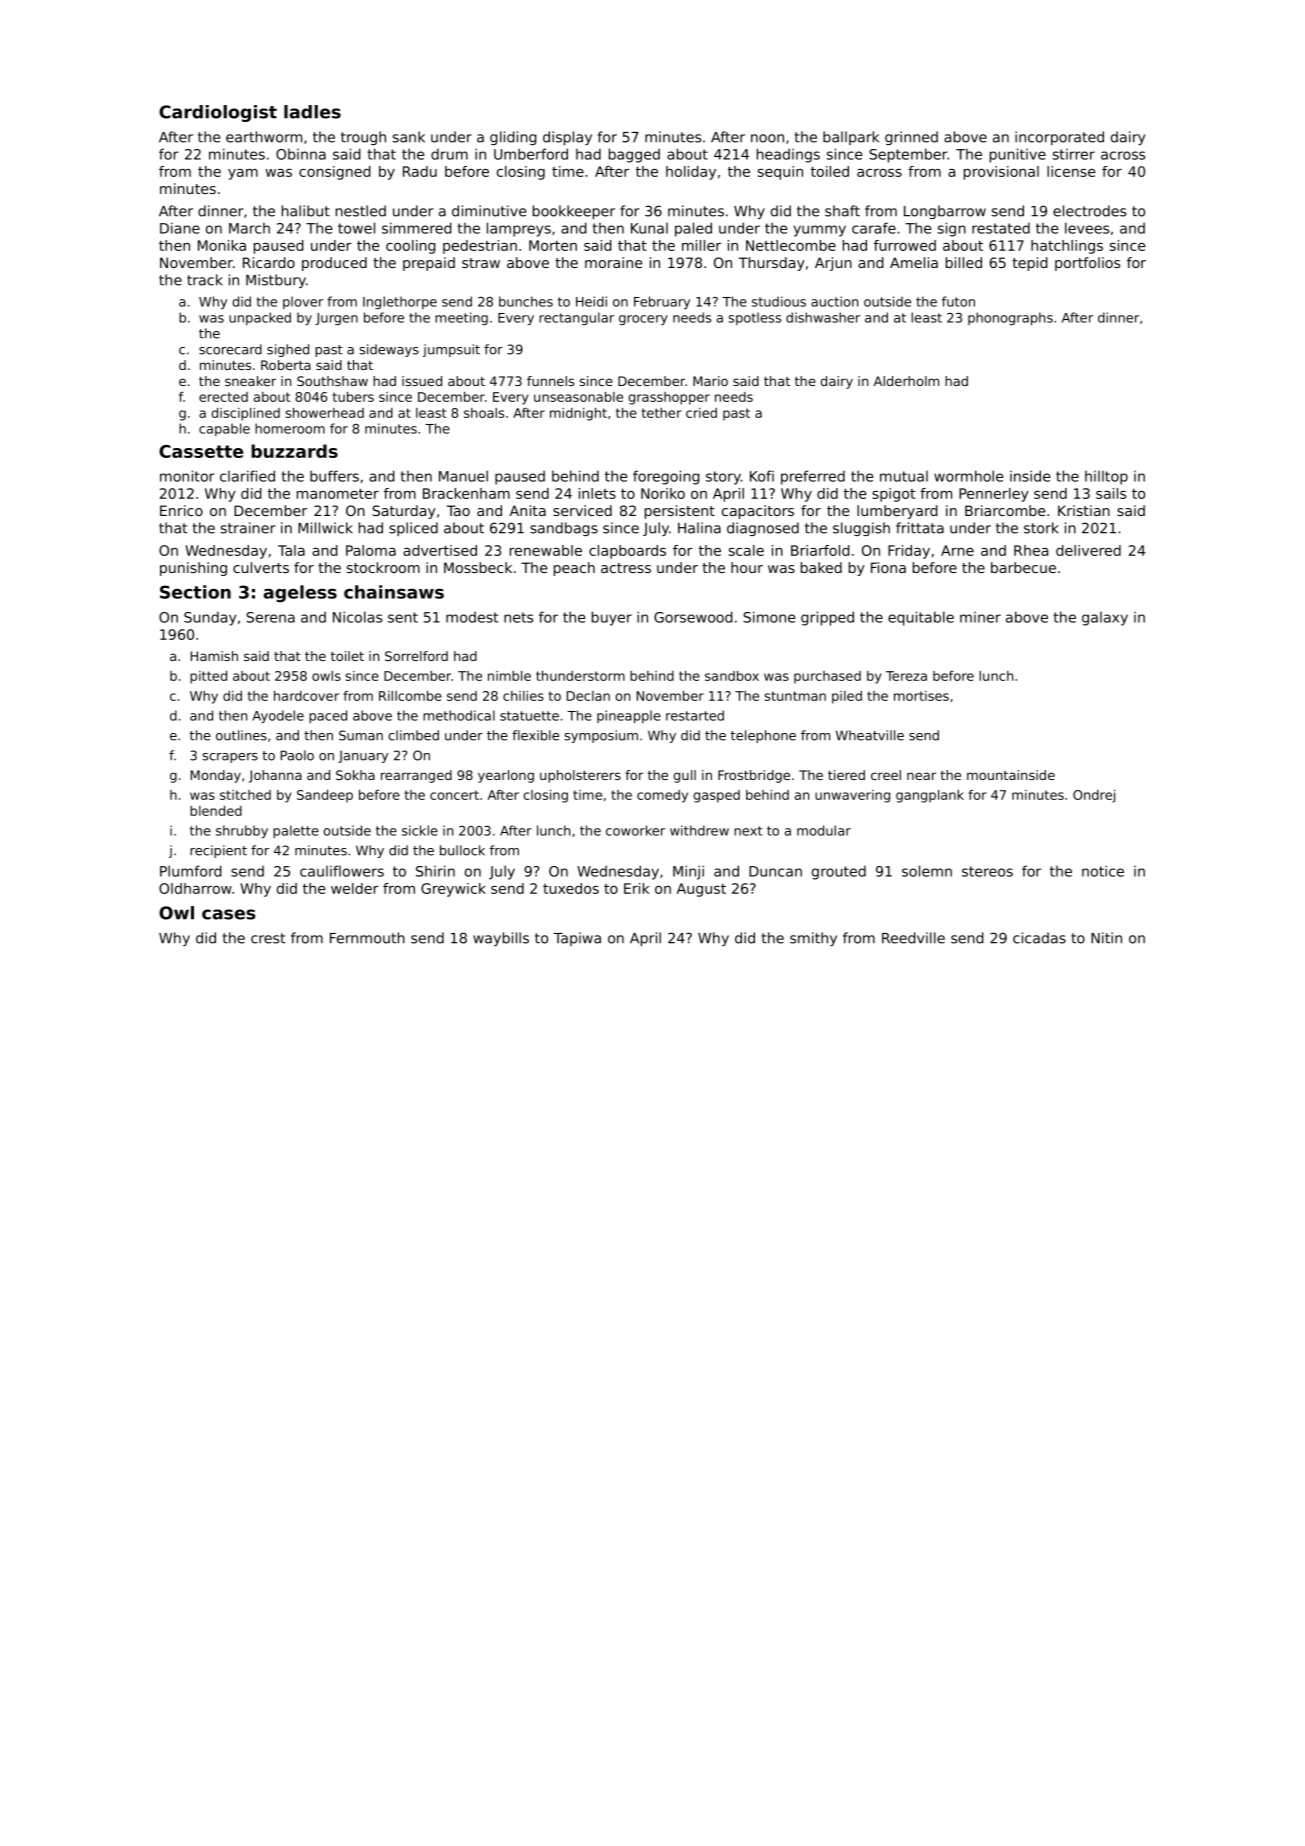 The width and height of the page is (1305, 1846). Describe the element at coordinates (371, 550) in the page. I see `Paloma` at that location.
